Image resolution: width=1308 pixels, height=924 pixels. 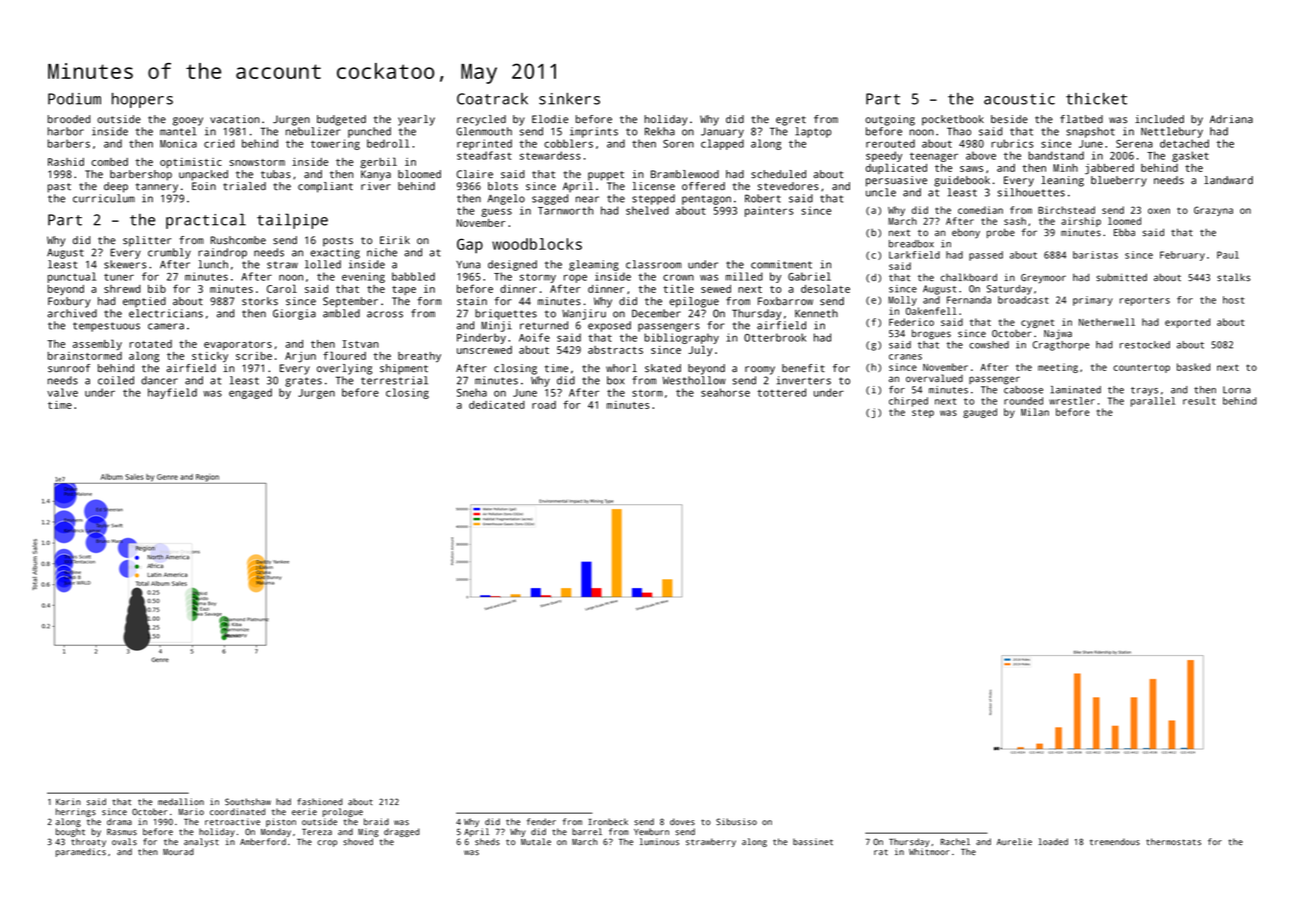 I want to click on shelved, so click(x=647, y=210).
